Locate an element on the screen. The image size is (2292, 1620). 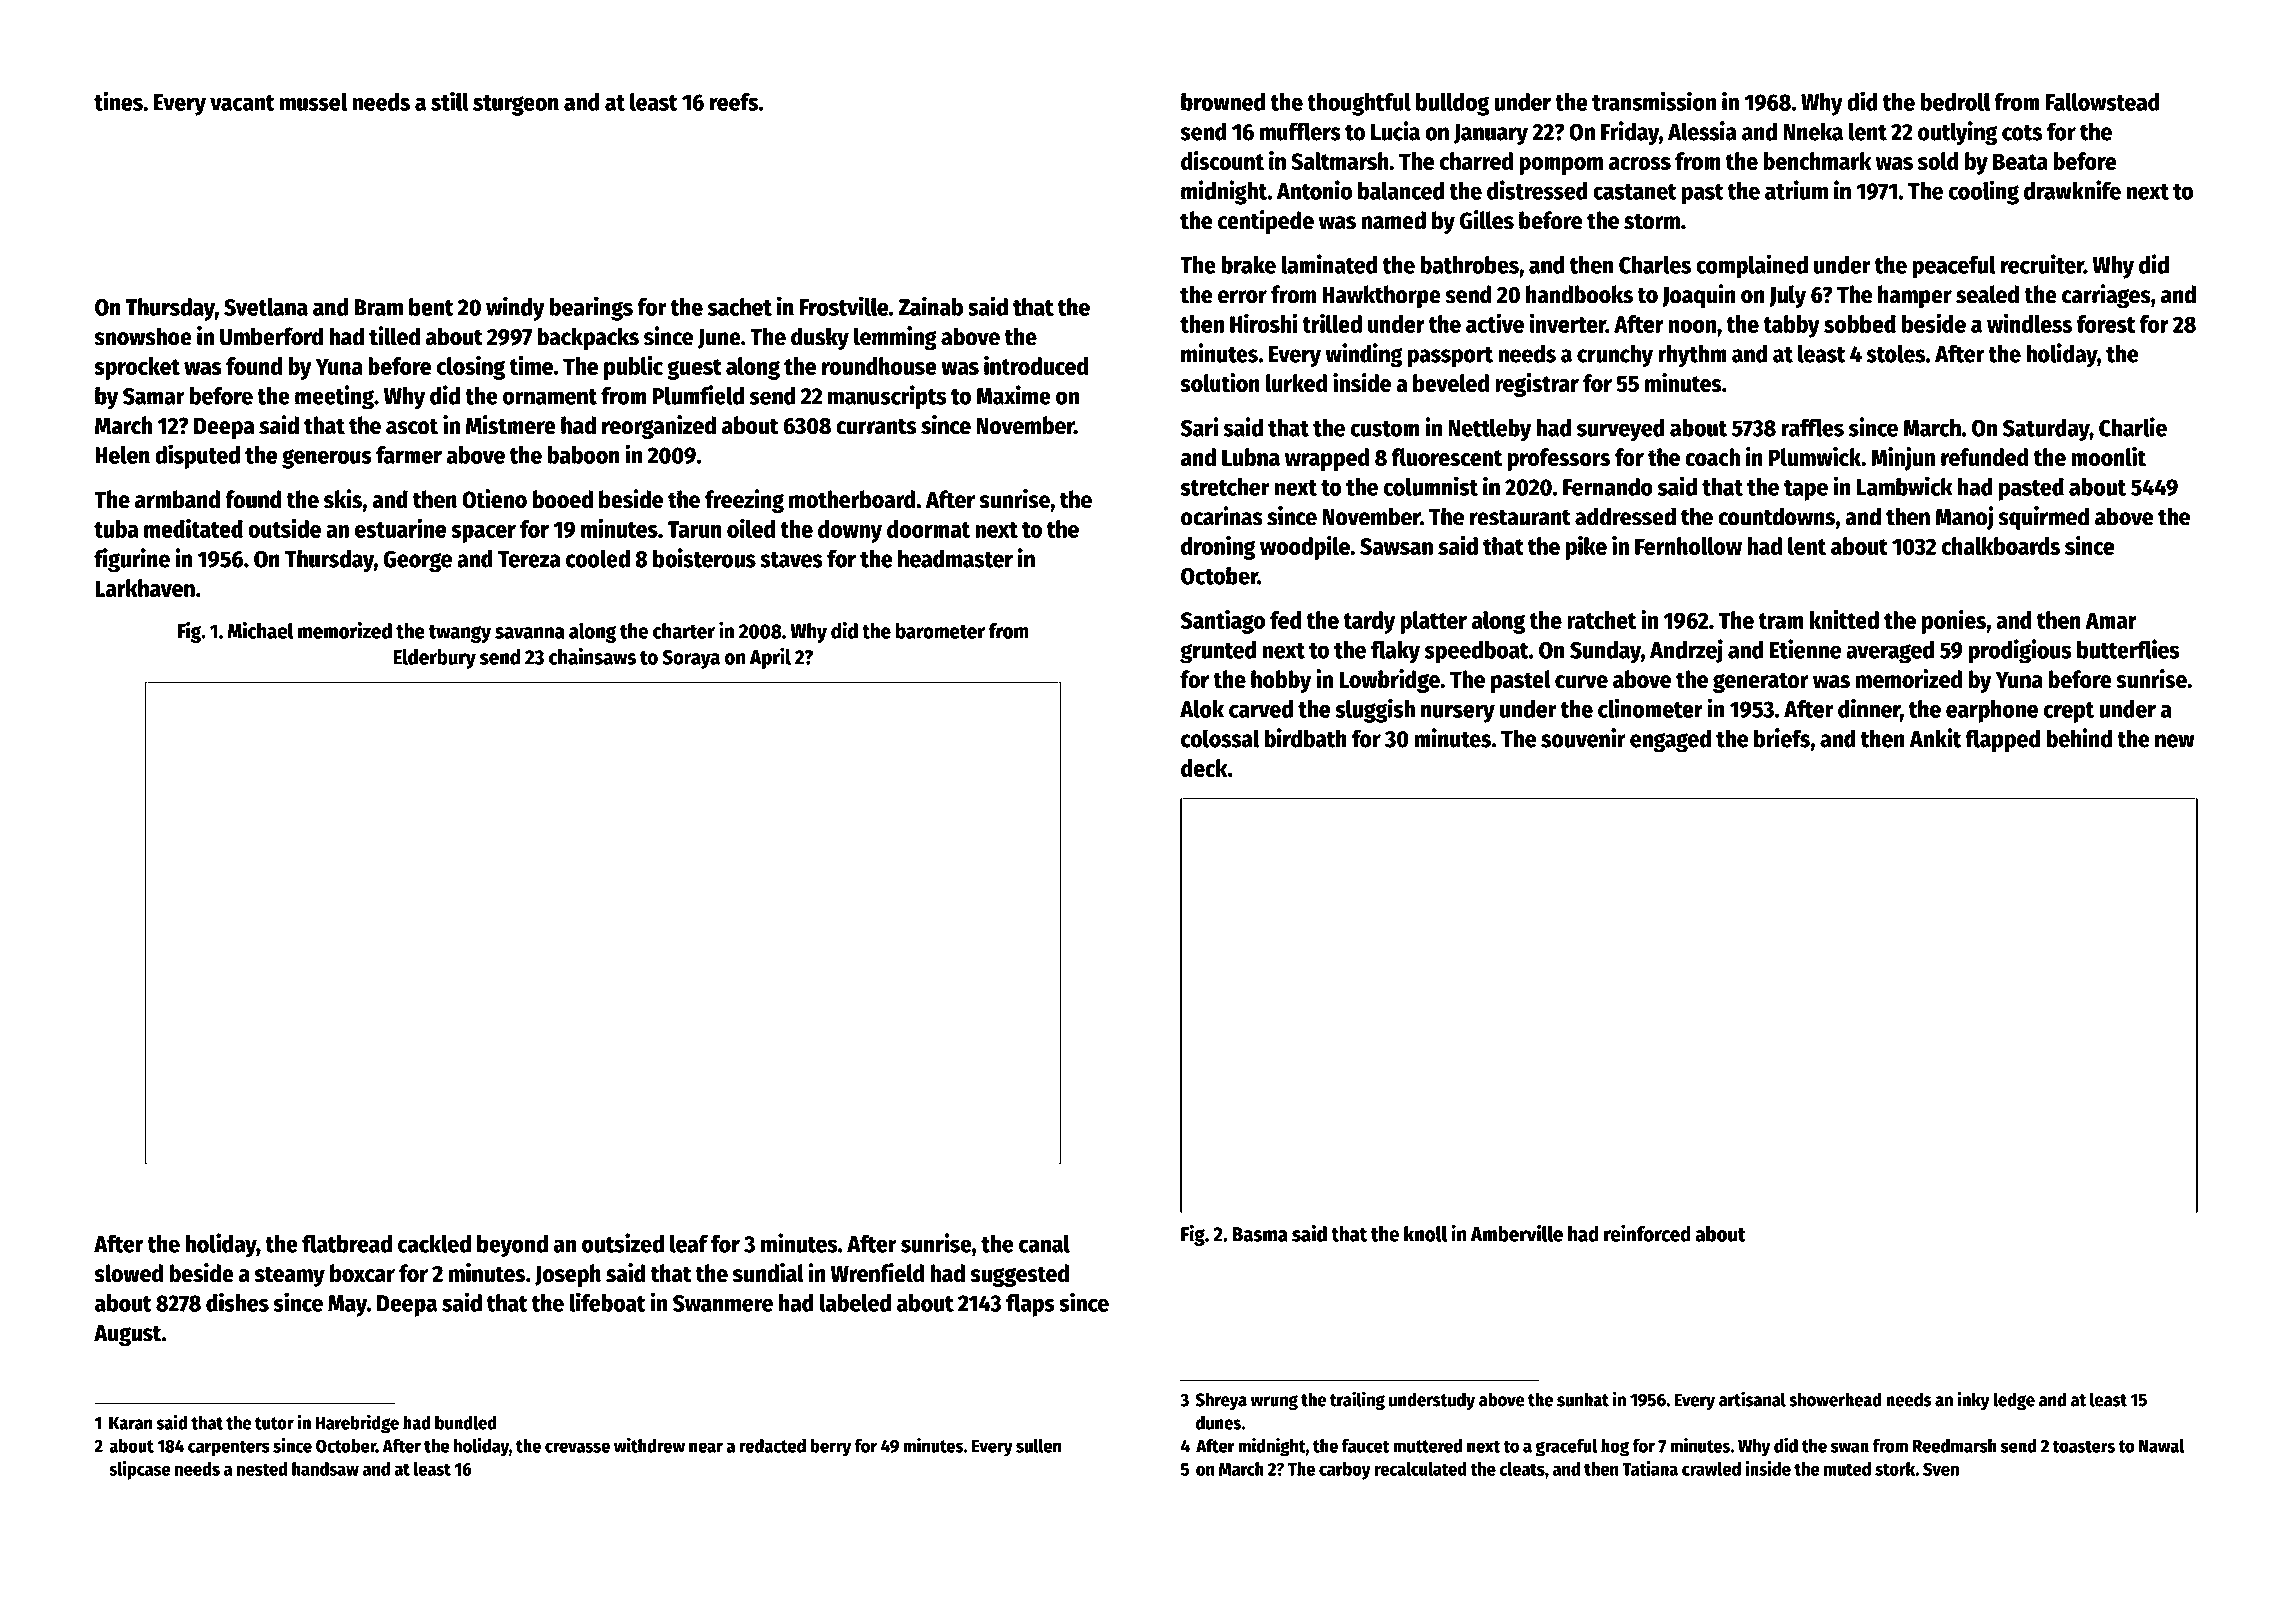
flatbread is located at coordinates (347, 1243).
